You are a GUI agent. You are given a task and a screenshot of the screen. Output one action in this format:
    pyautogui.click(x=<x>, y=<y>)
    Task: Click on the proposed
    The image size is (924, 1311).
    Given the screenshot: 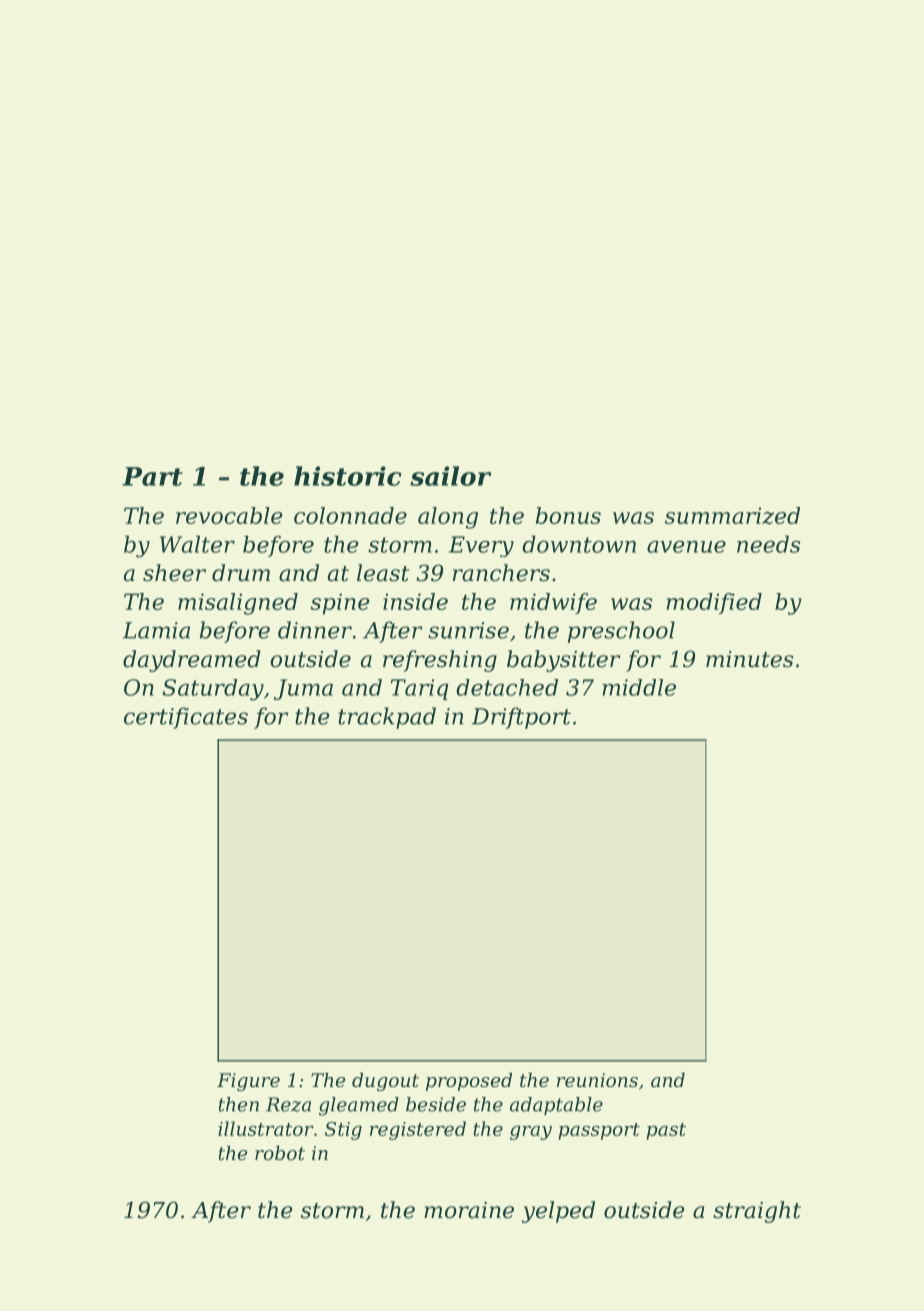 What is the action you would take?
    pyautogui.click(x=469, y=1082)
